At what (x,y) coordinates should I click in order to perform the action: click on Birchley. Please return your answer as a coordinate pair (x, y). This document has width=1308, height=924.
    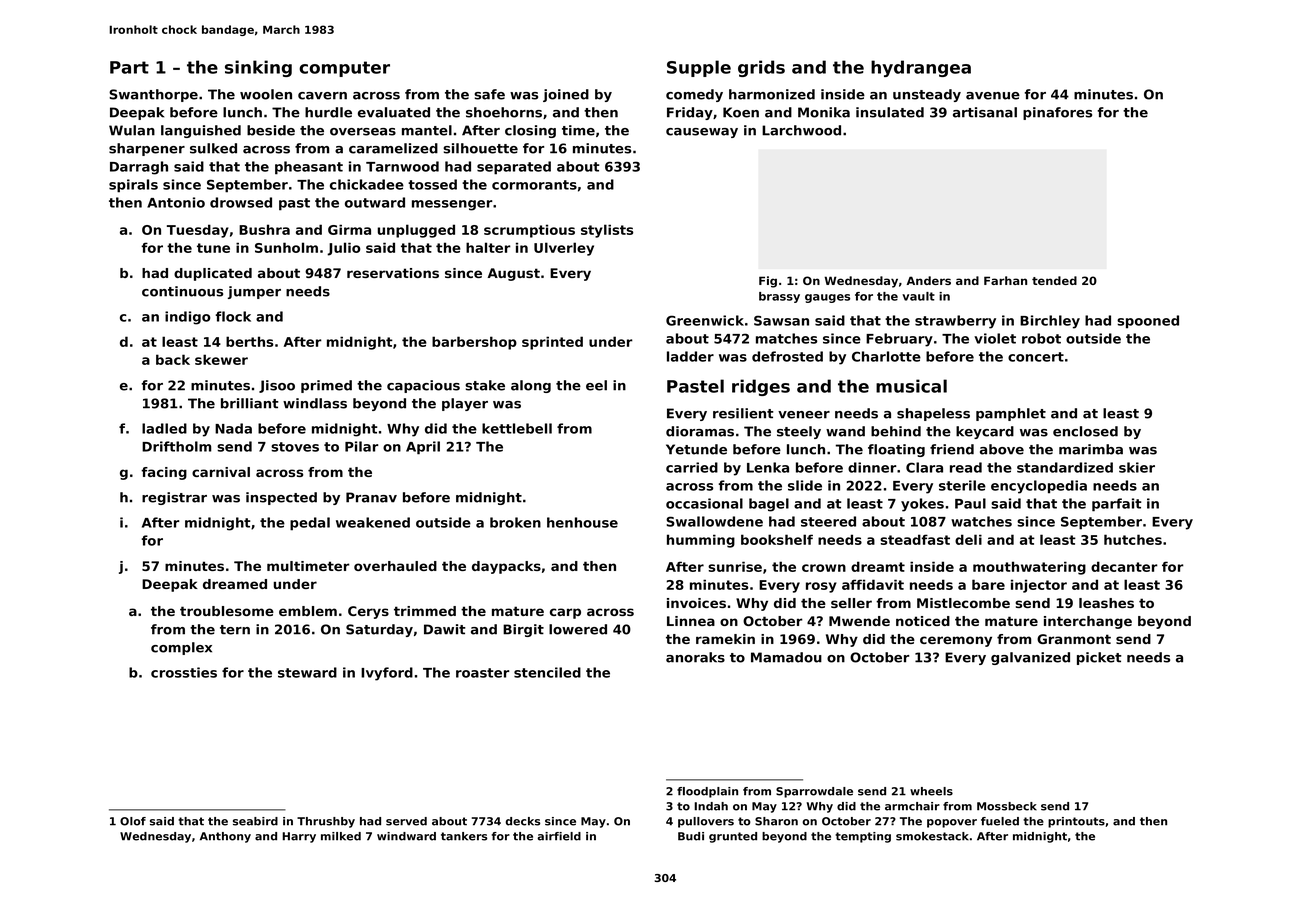
    Looking at the image, I should click on (1050, 322).
